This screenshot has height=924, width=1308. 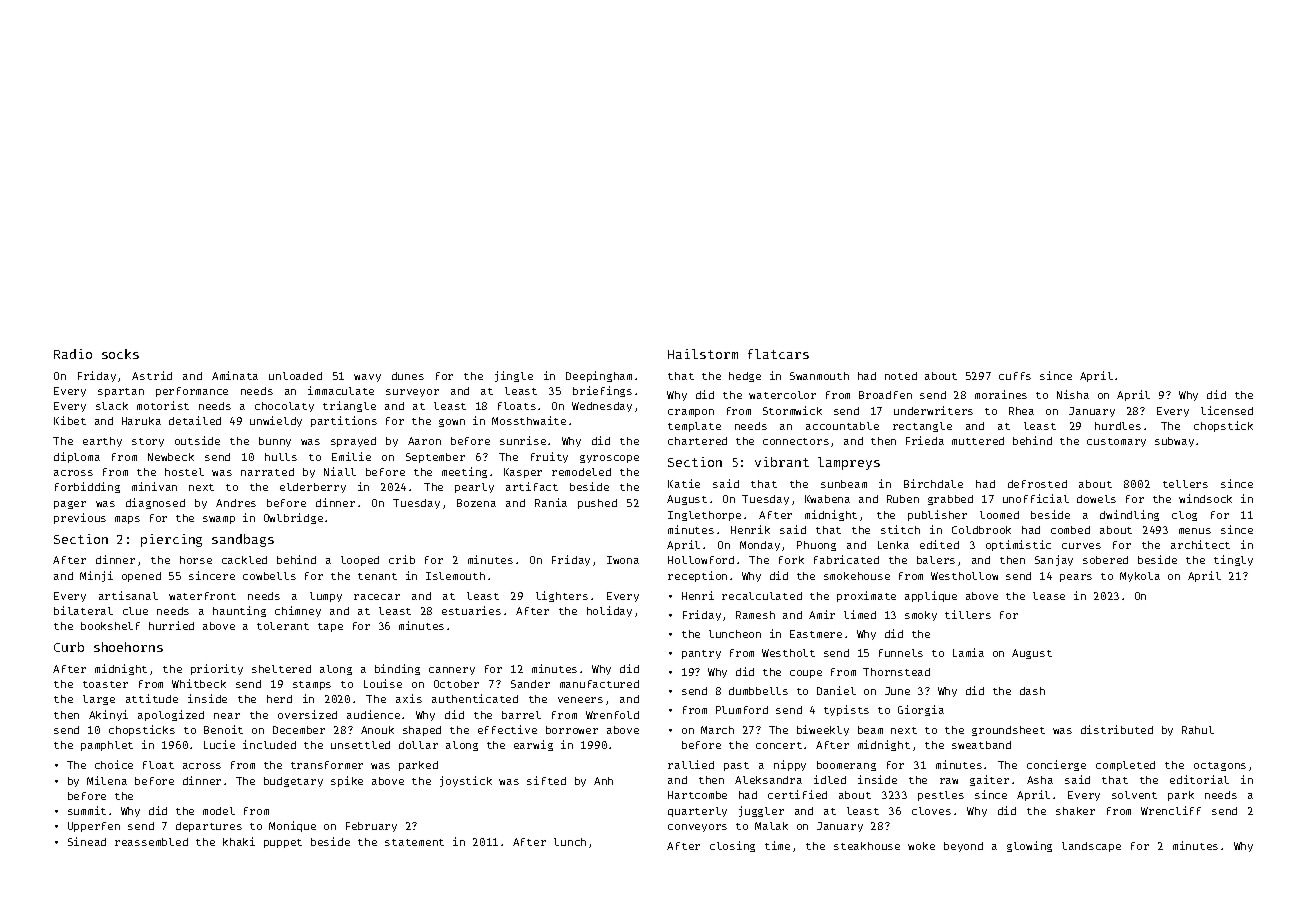 What do you see at coordinates (1185, 484) in the screenshot?
I see `tellers` at bounding box center [1185, 484].
